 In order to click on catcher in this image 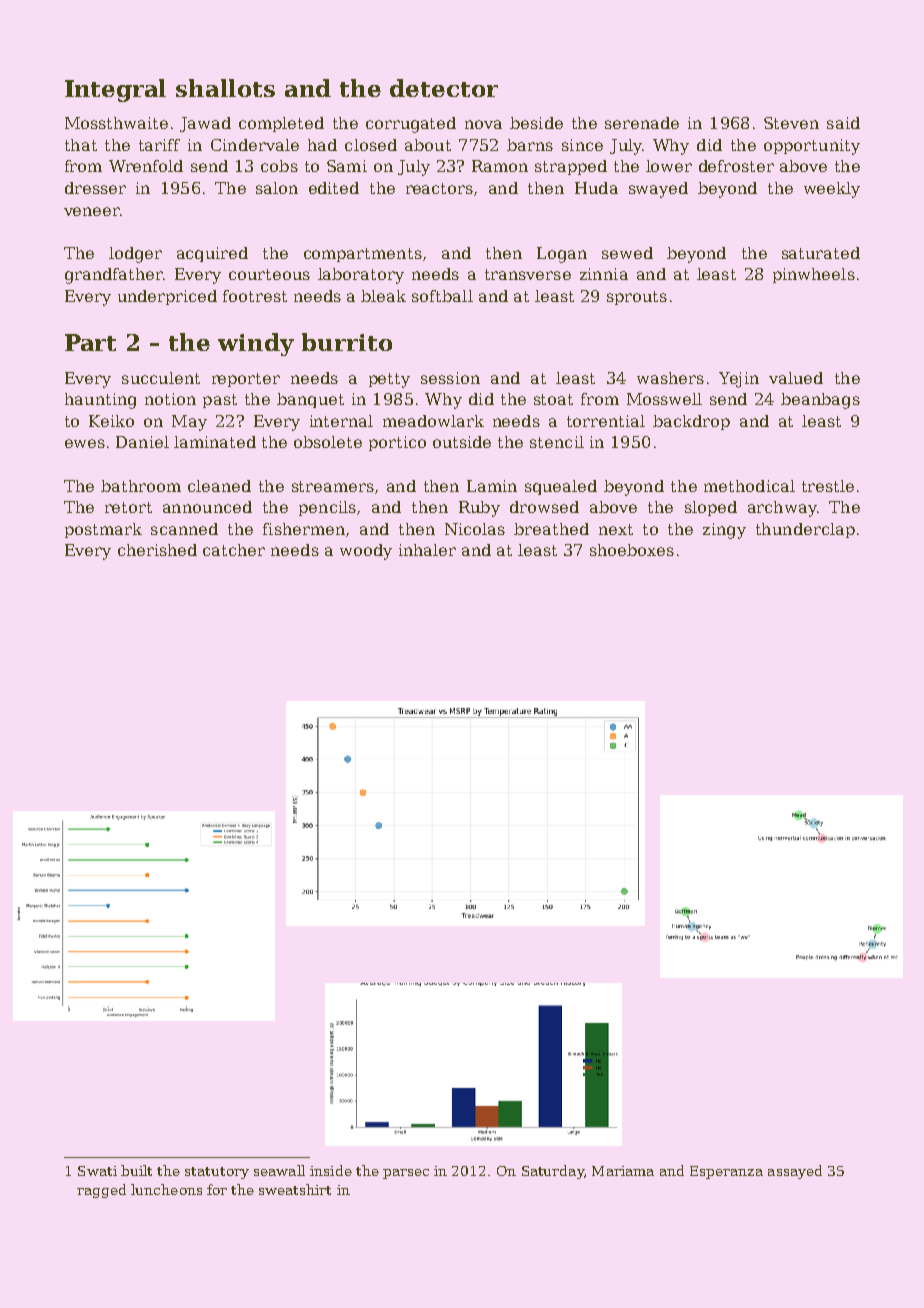, I will do `click(234, 550)`.
